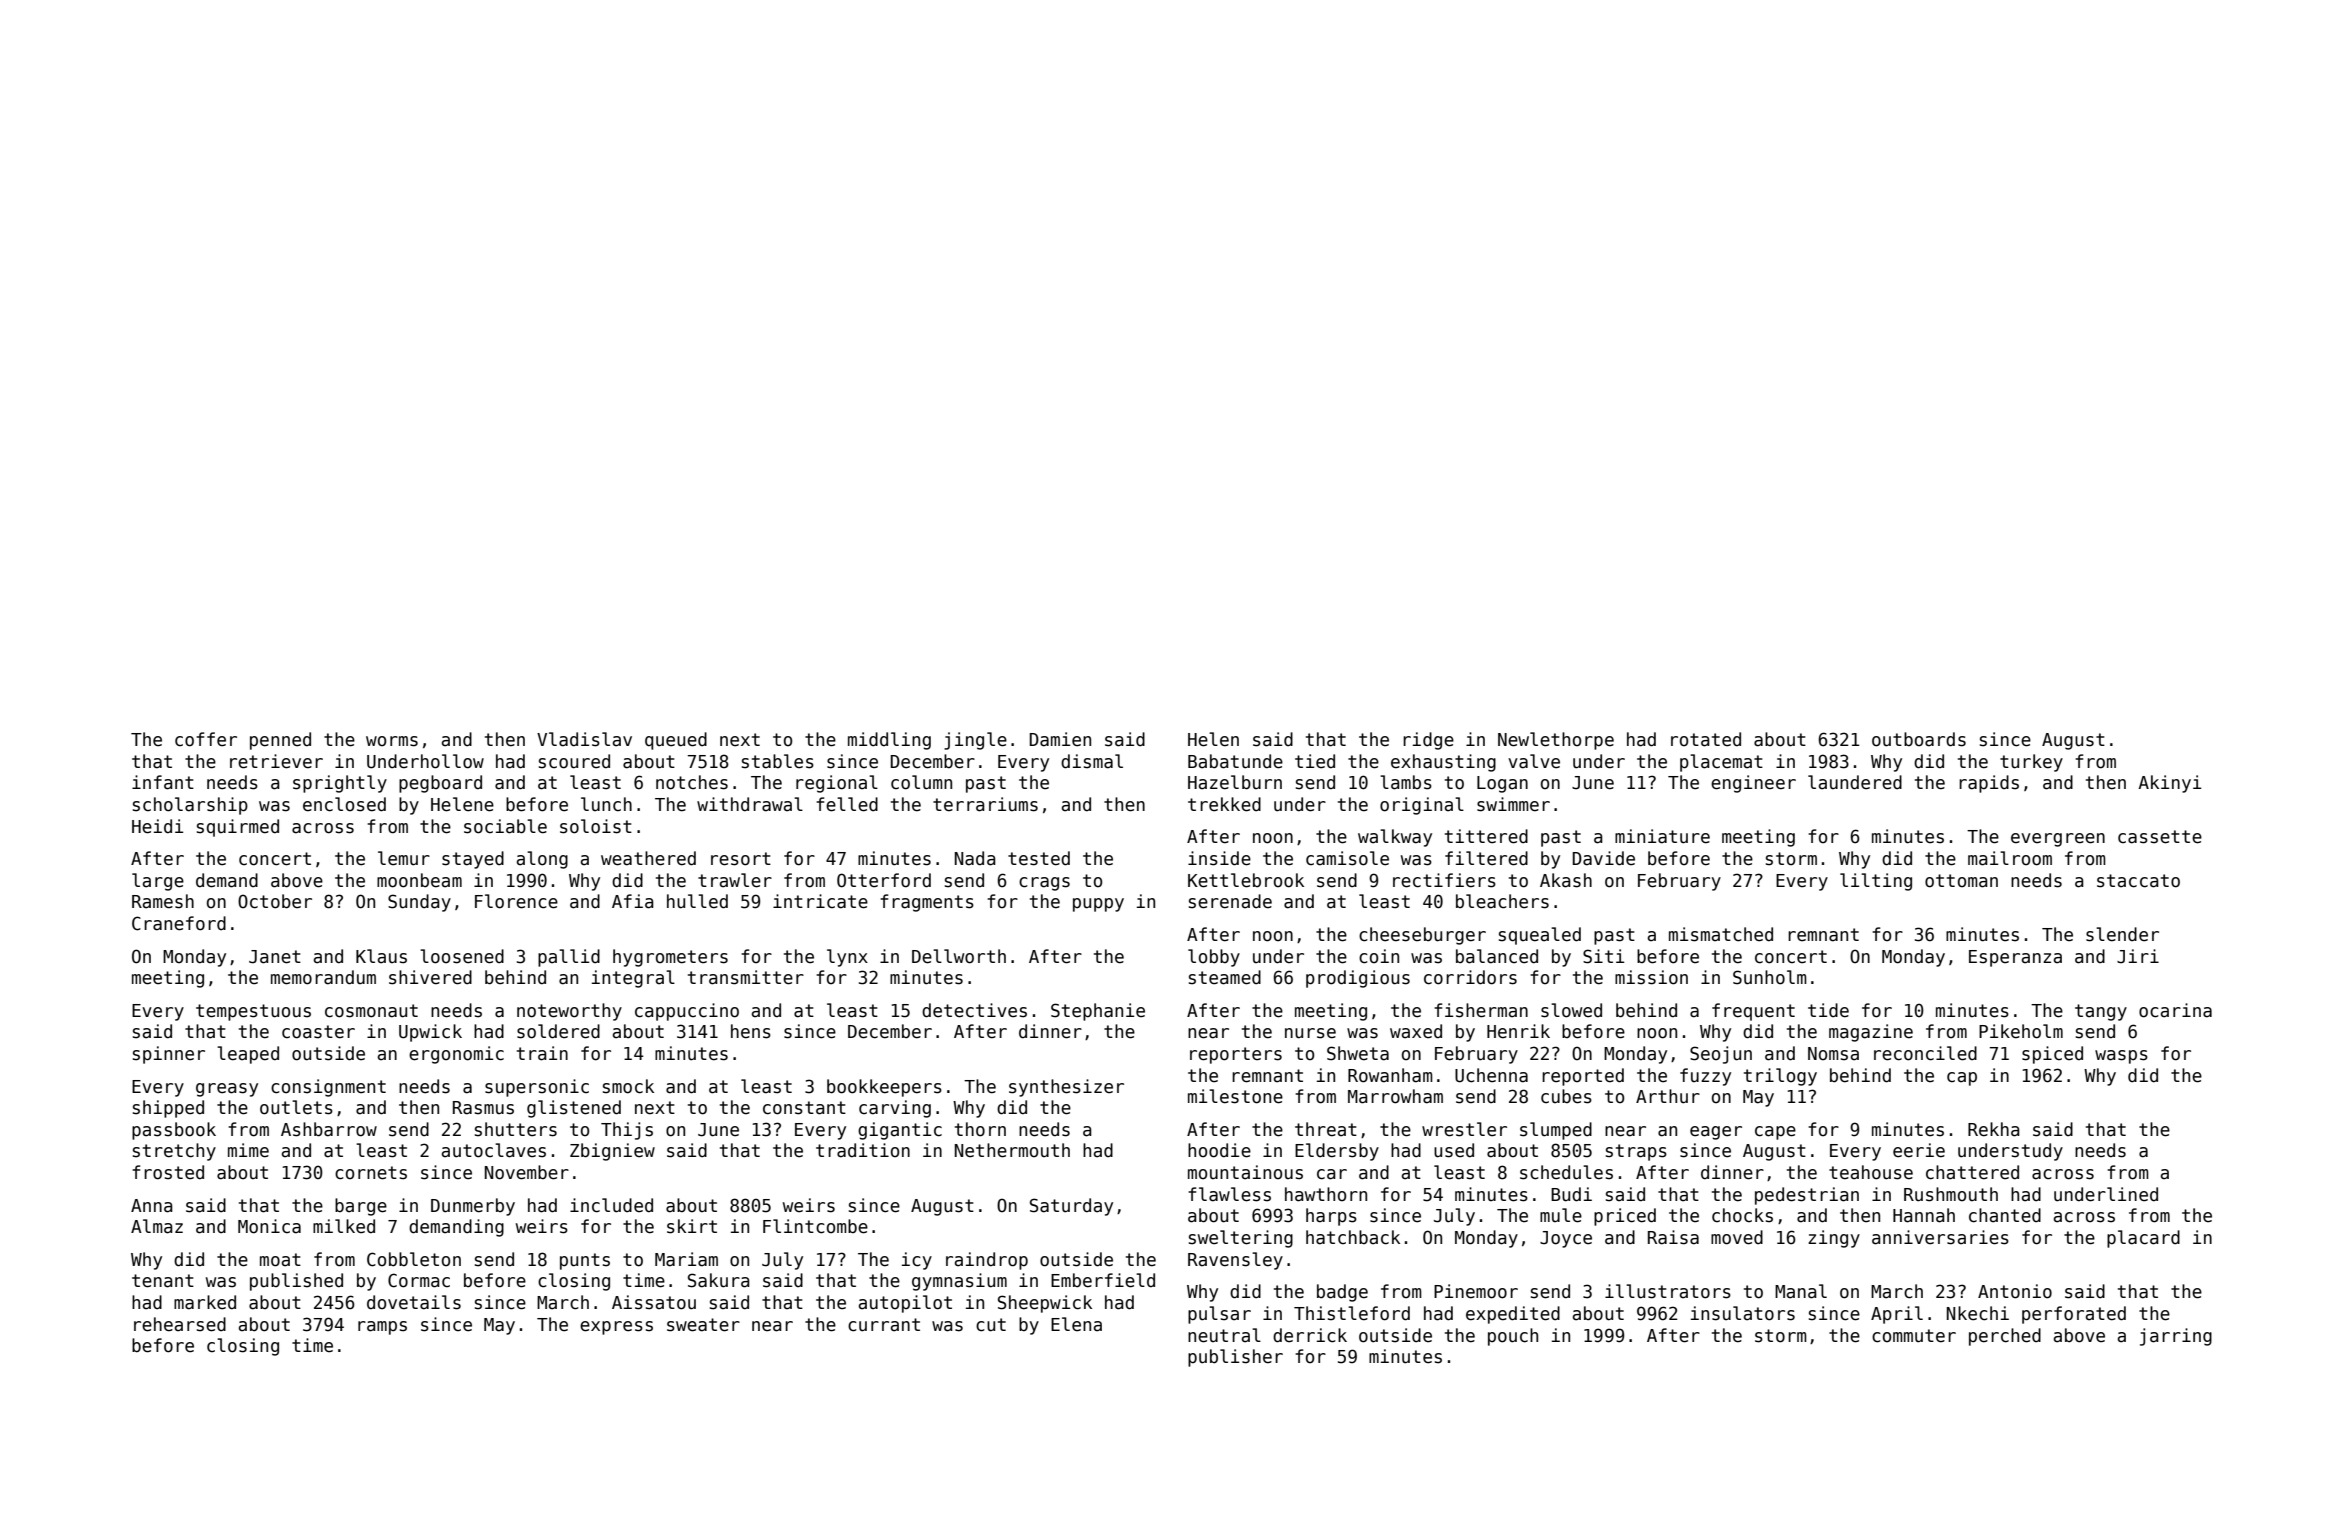 This page has width=2349, height=1520. What do you see at coordinates (248, 1150) in the page?
I see `mime` at bounding box center [248, 1150].
